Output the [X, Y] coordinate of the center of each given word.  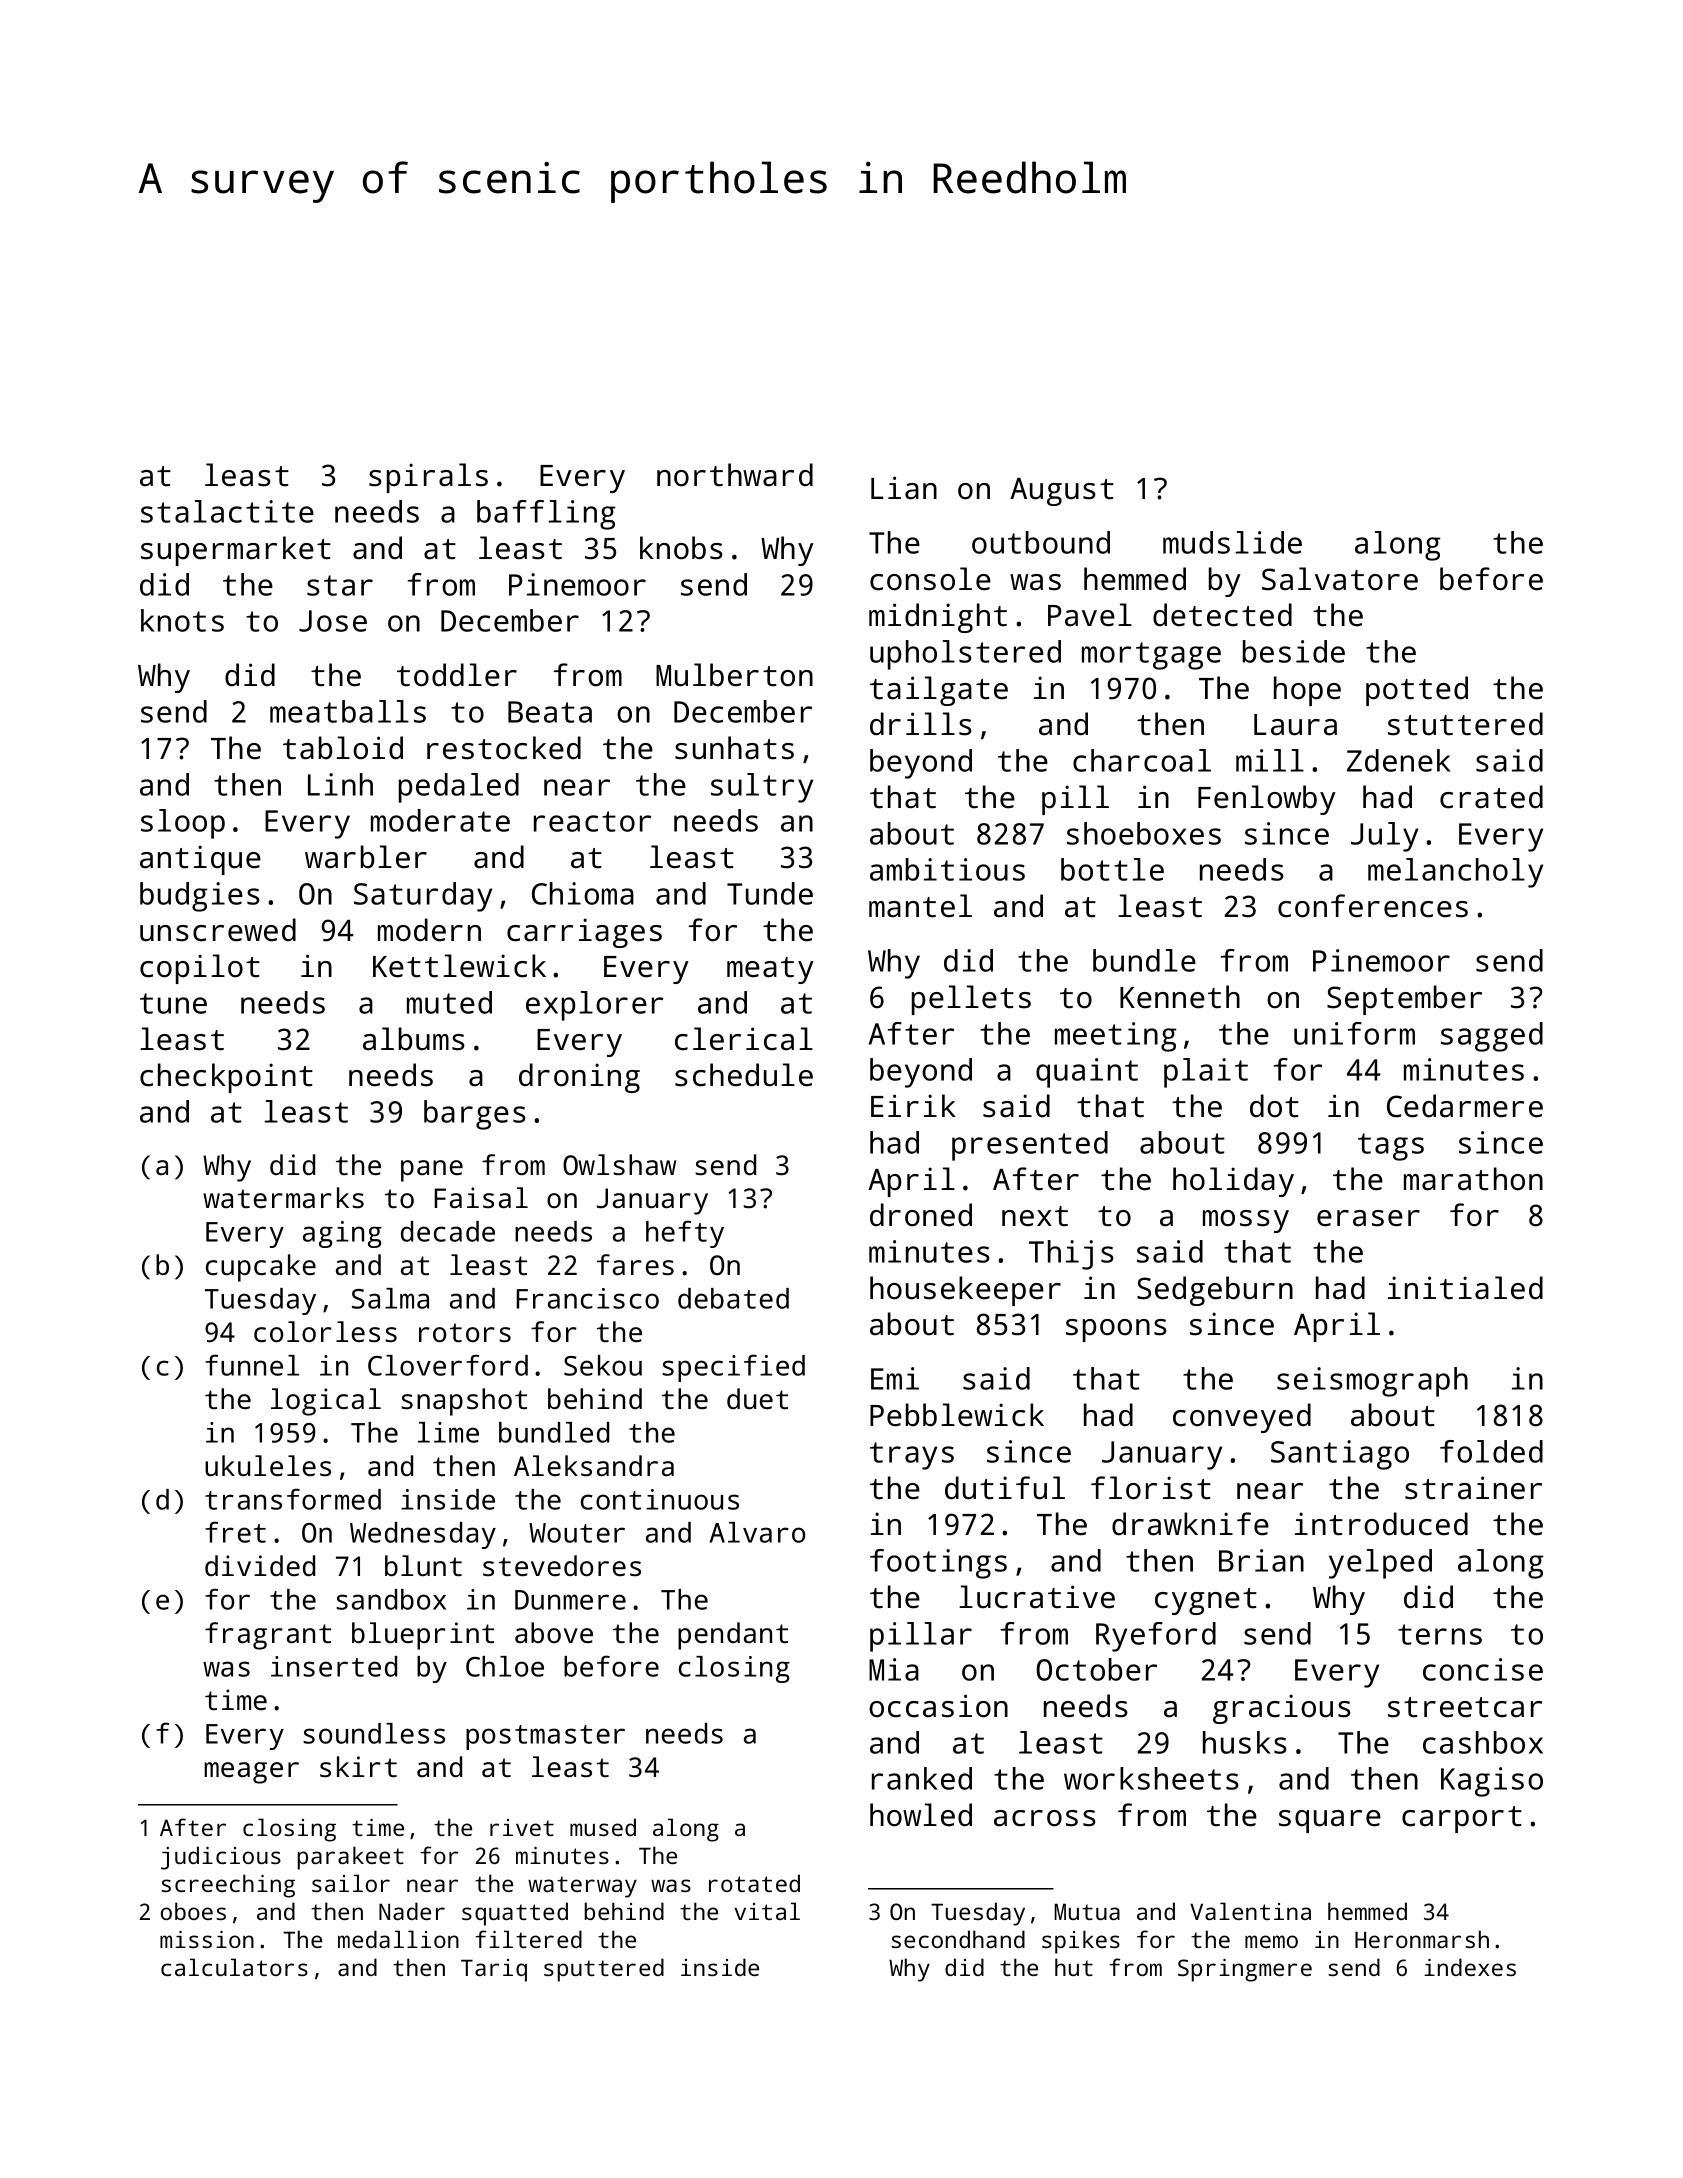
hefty [685, 1234]
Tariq [494, 1970]
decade [448, 1231]
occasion [938, 1706]
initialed [1465, 1288]
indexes [1470, 1967]
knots [182, 620]
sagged [1492, 1037]
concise [1483, 1669]
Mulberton [734, 675]
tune [173, 1003]
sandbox [391, 1599]
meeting [1116, 1037]
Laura [1295, 725]
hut [1074, 1967]
